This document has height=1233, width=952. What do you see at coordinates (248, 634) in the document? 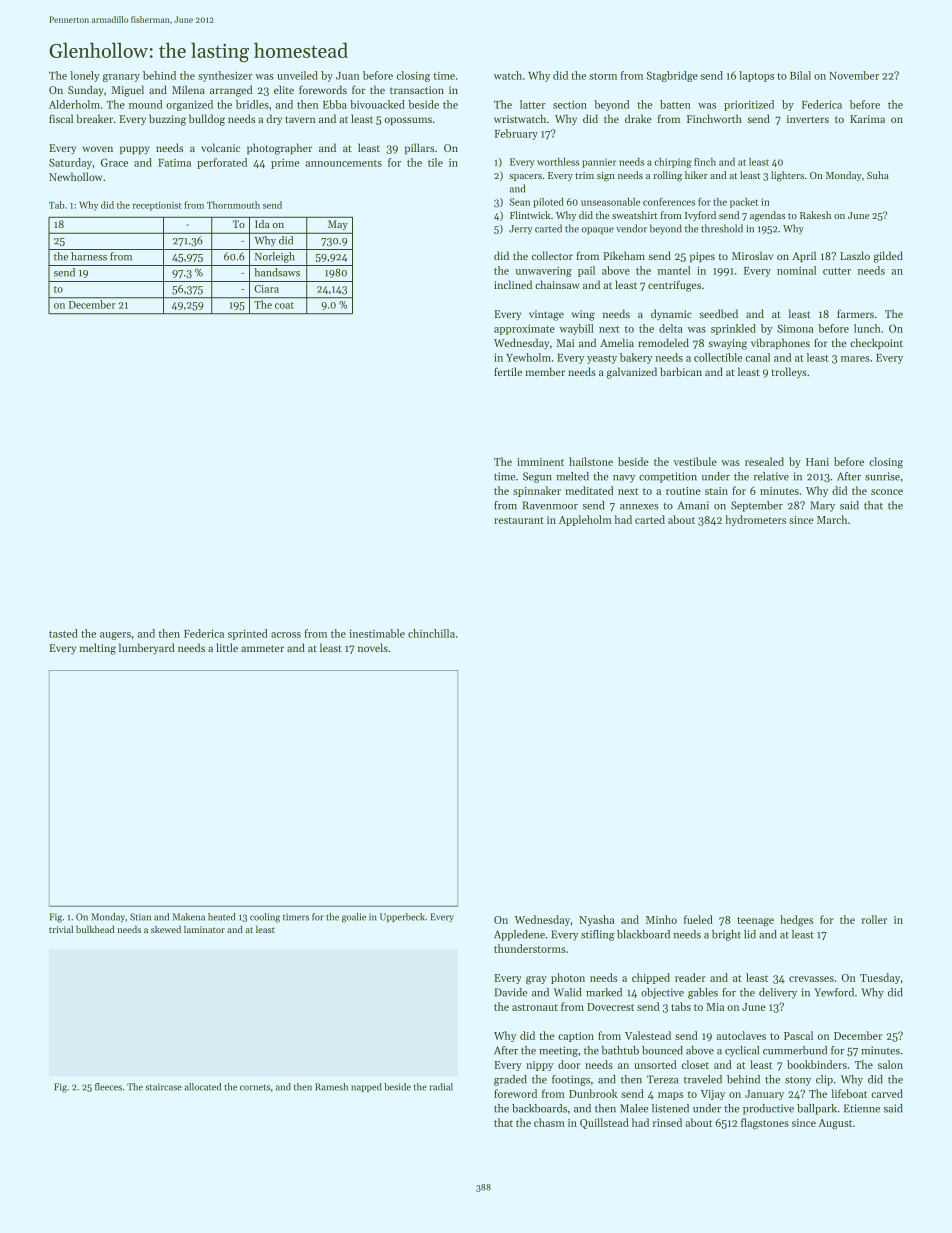
I see `sprinted` at bounding box center [248, 634].
